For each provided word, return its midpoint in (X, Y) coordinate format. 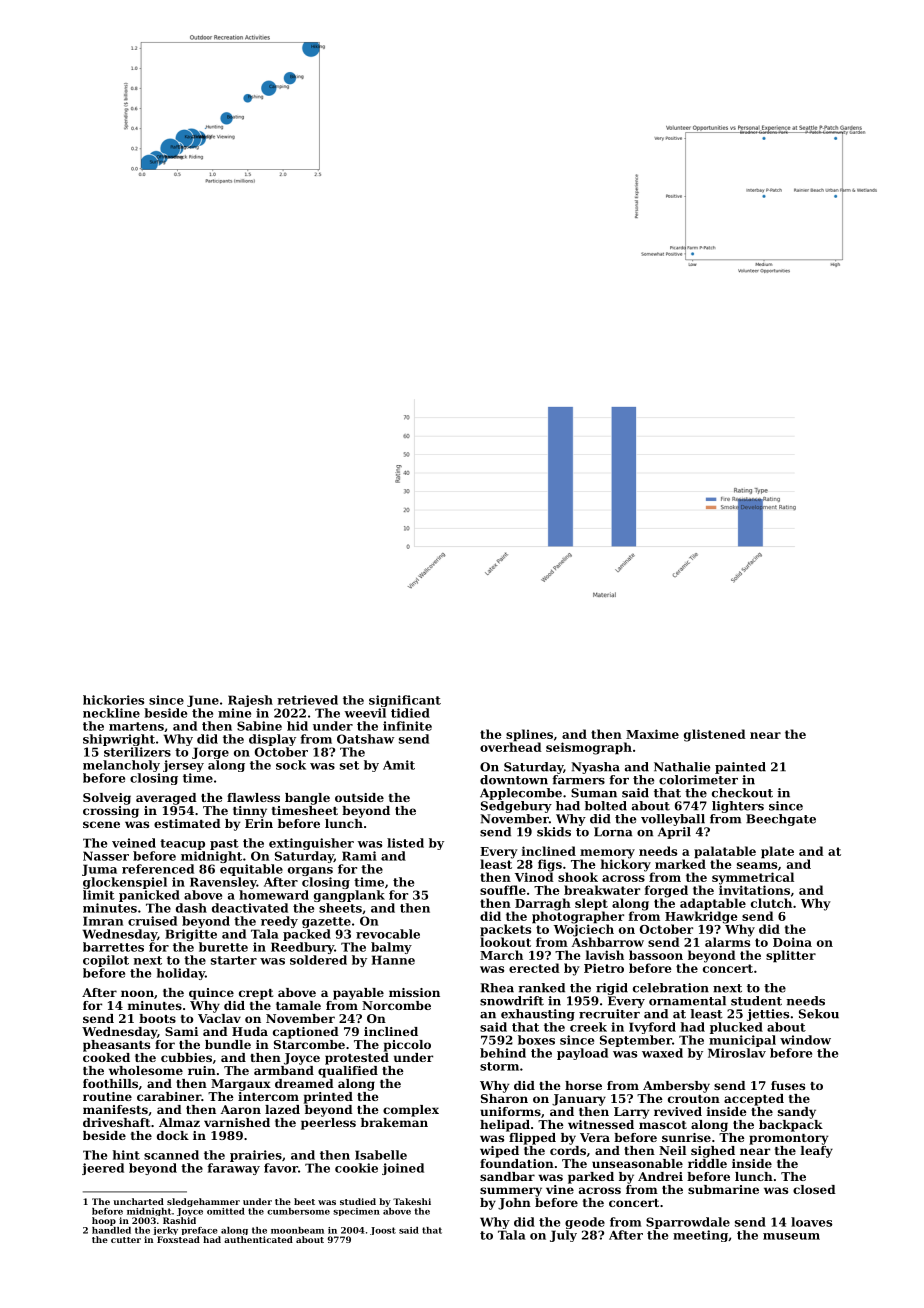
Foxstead (178, 1239)
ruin (202, 1070)
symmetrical (753, 878)
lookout (505, 942)
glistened (715, 735)
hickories (113, 700)
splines (529, 735)
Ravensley (223, 883)
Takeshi (412, 1201)
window (805, 1040)
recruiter (609, 1014)
